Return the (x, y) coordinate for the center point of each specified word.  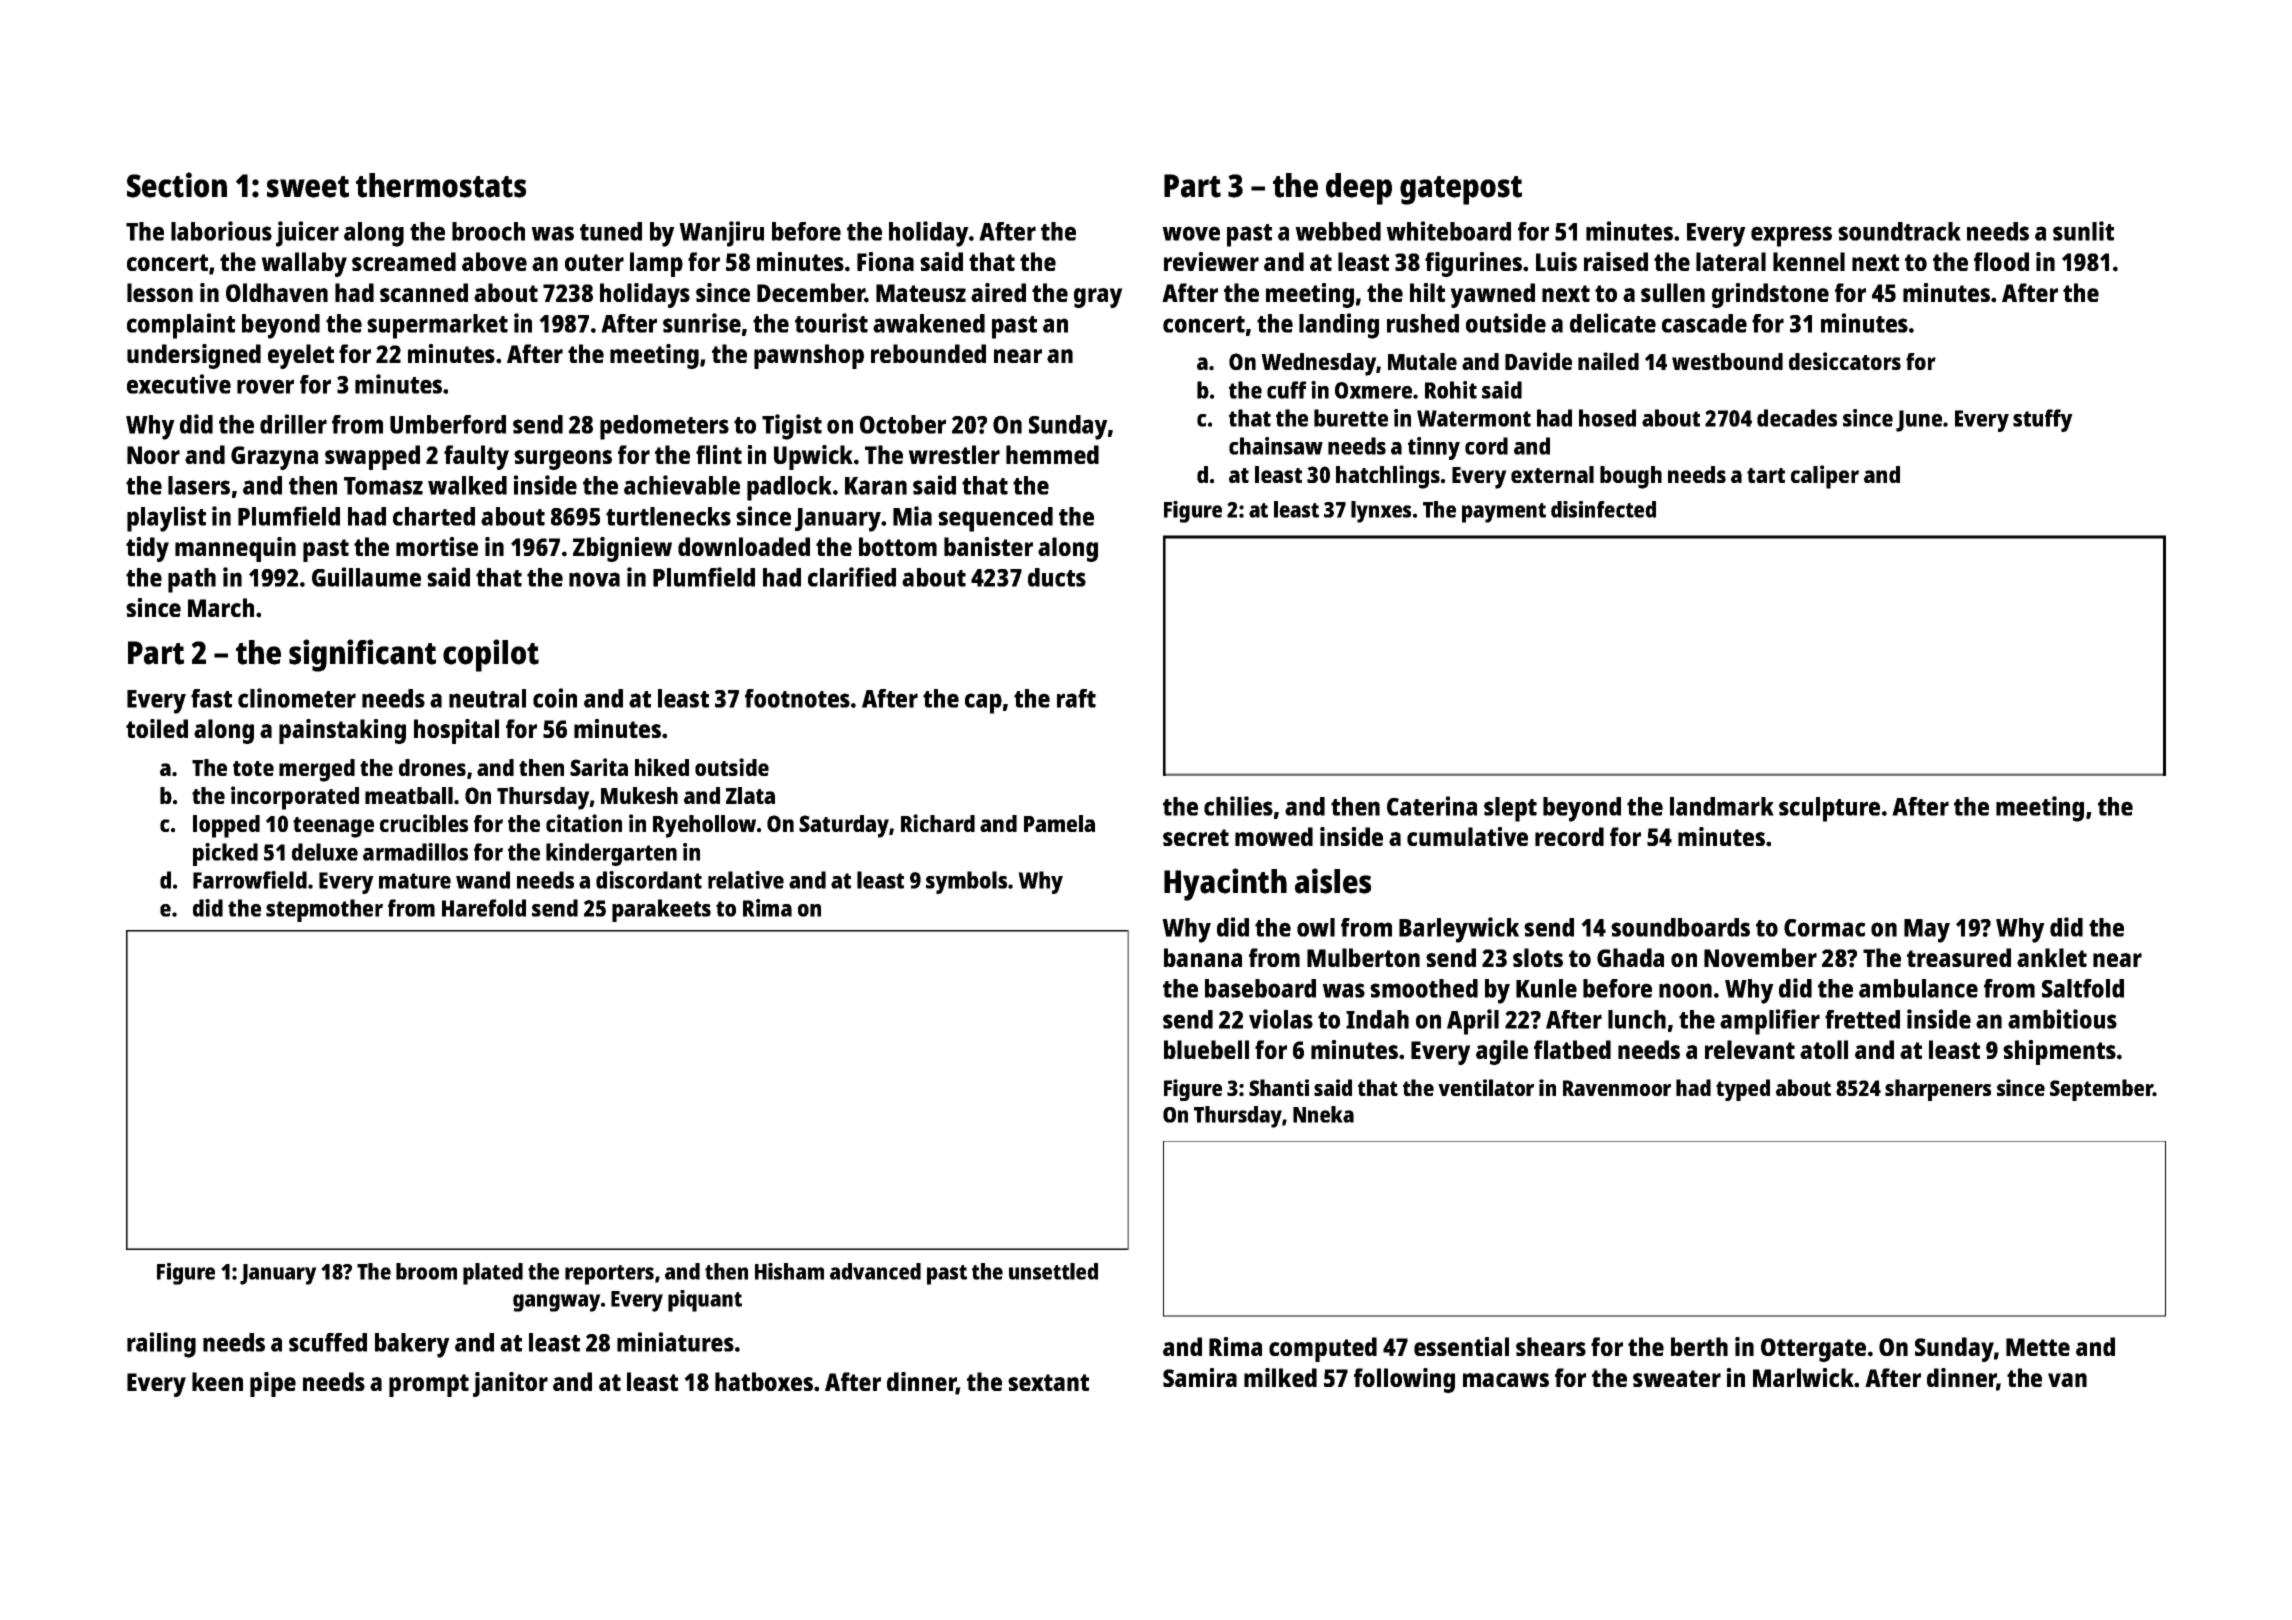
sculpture (1829, 809)
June (1919, 421)
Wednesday (1318, 364)
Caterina (1432, 806)
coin (555, 698)
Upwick (813, 457)
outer (594, 262)
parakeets (661, 910)
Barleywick (1459, 930)
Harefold (484, 908)
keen (217, 1381)
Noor (153, 455)
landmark (1722, 806)
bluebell (1206, 1049)
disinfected (1603, 509)
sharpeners (1938, 1090)
